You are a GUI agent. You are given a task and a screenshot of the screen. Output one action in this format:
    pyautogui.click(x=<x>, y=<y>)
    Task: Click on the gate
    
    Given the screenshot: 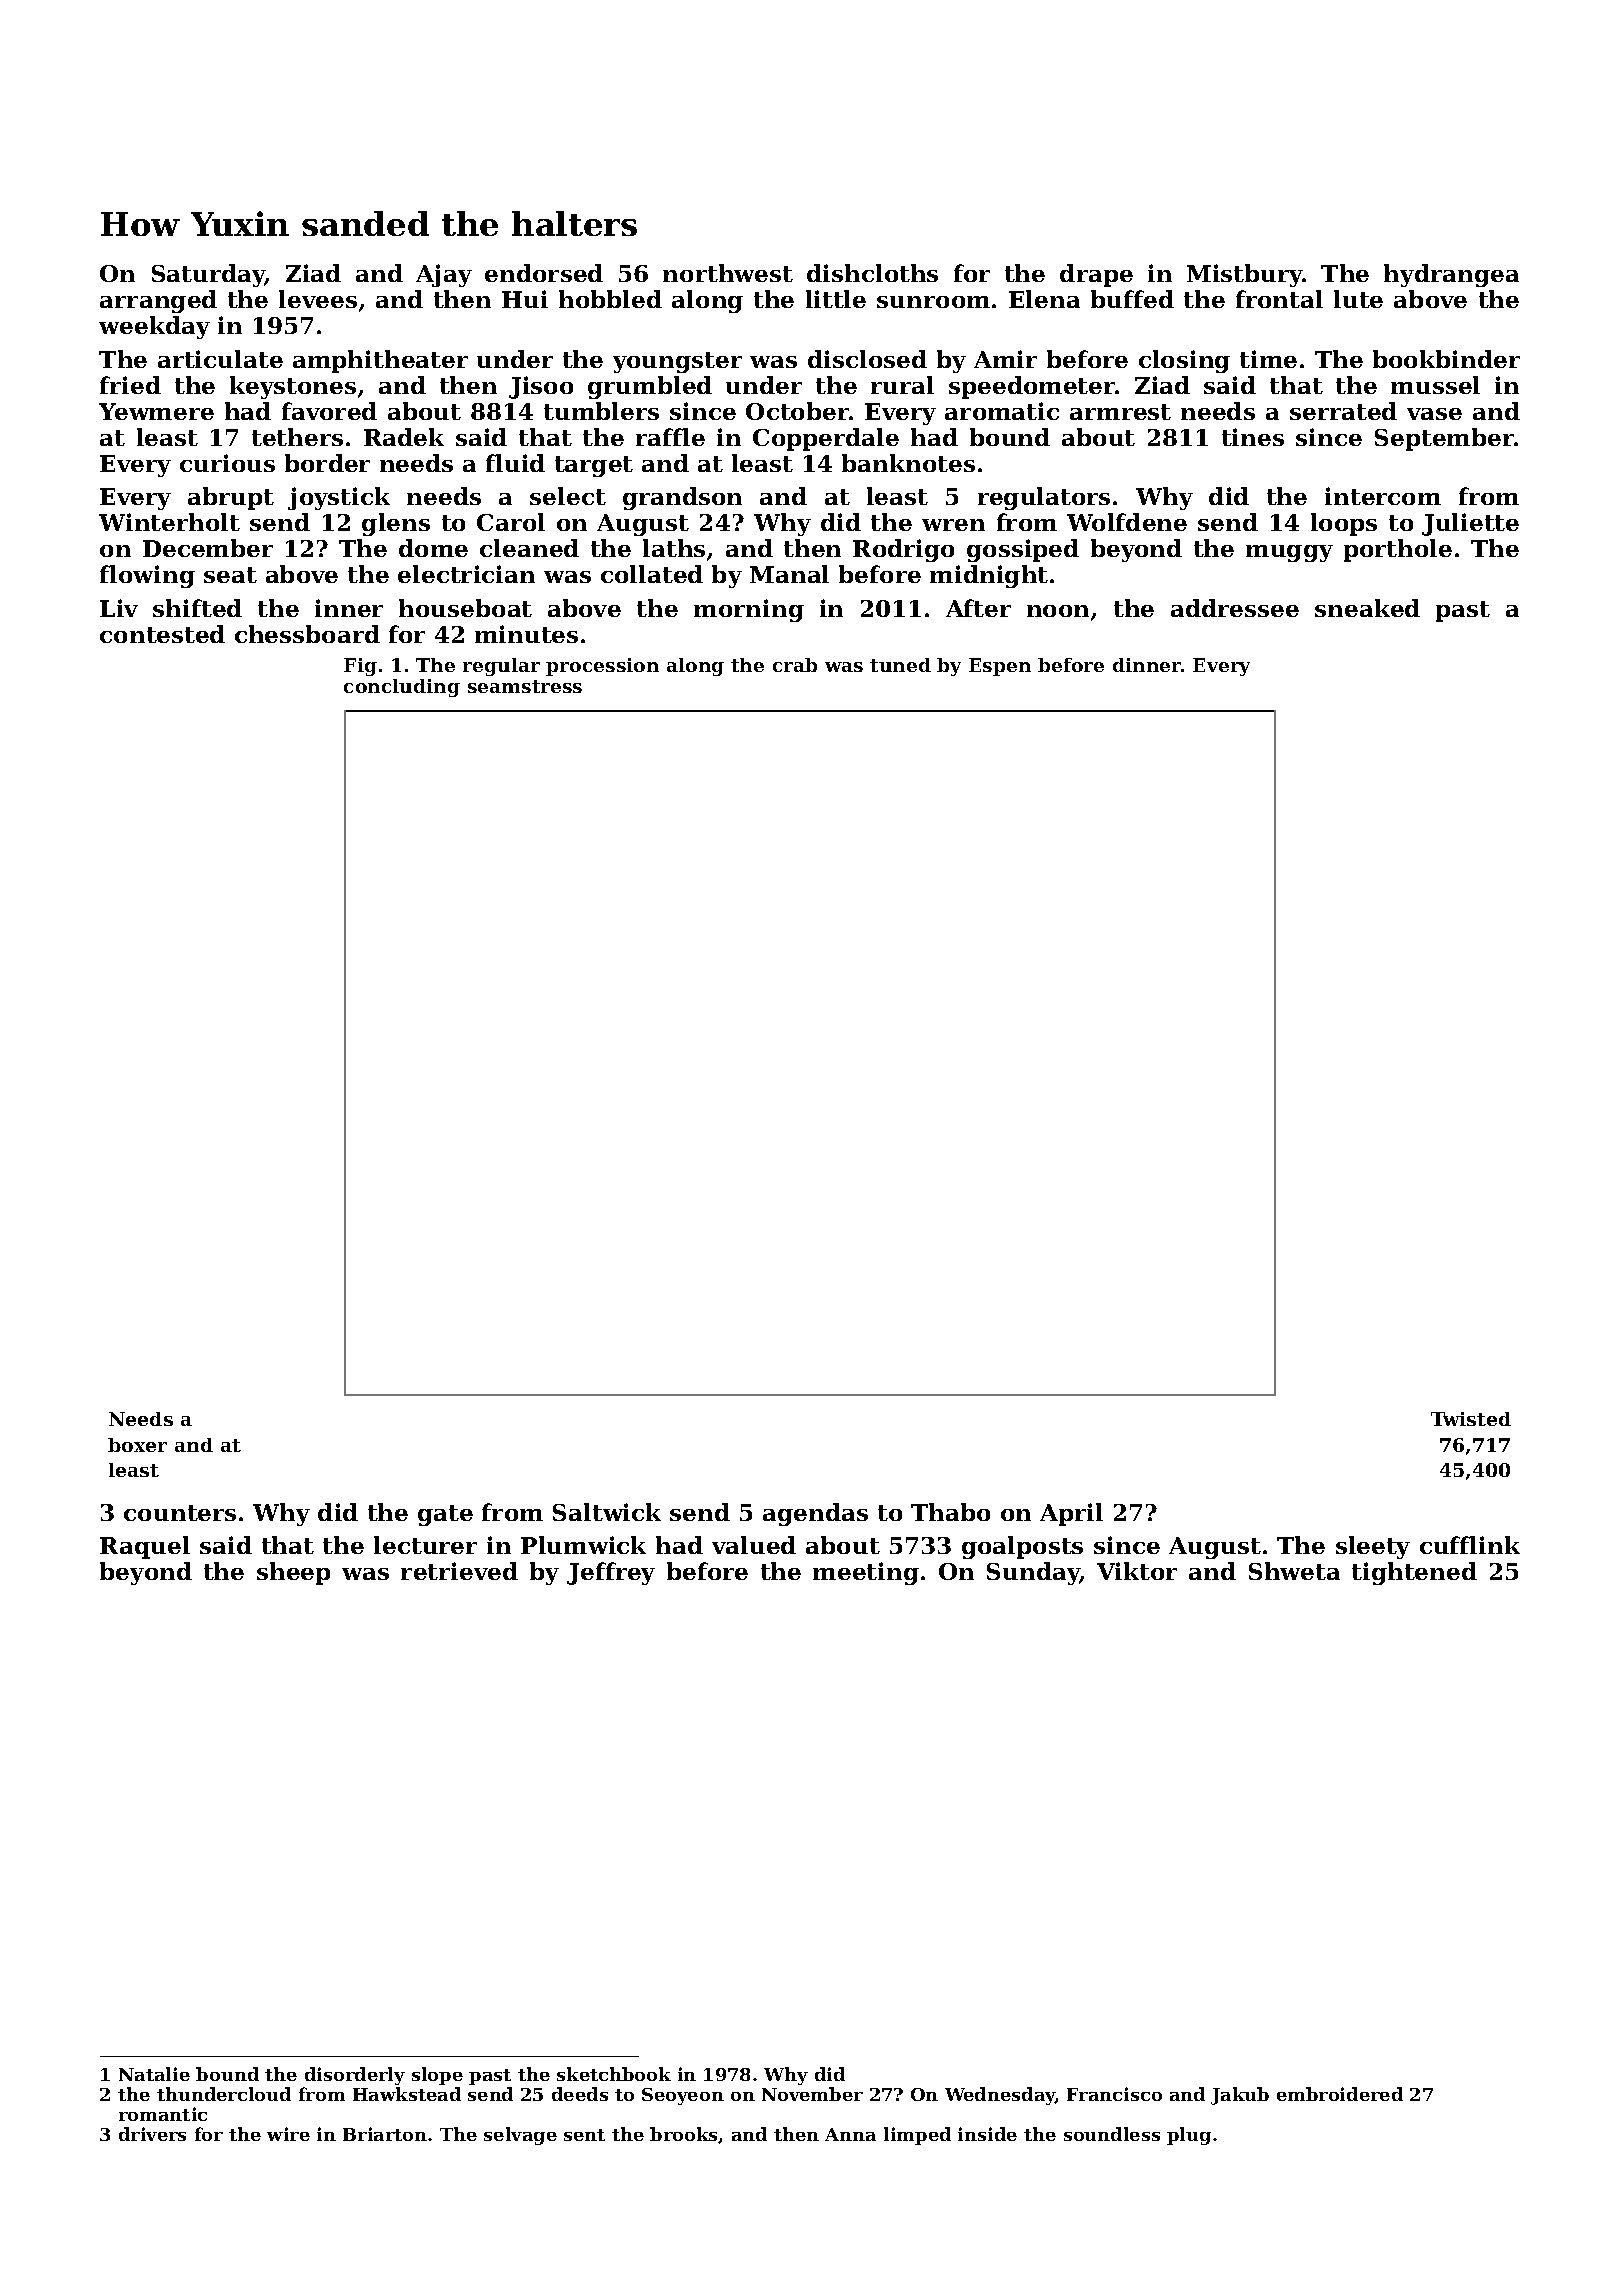 What is the action you would take?
    pyautogui.click(x=445, y=1515)
